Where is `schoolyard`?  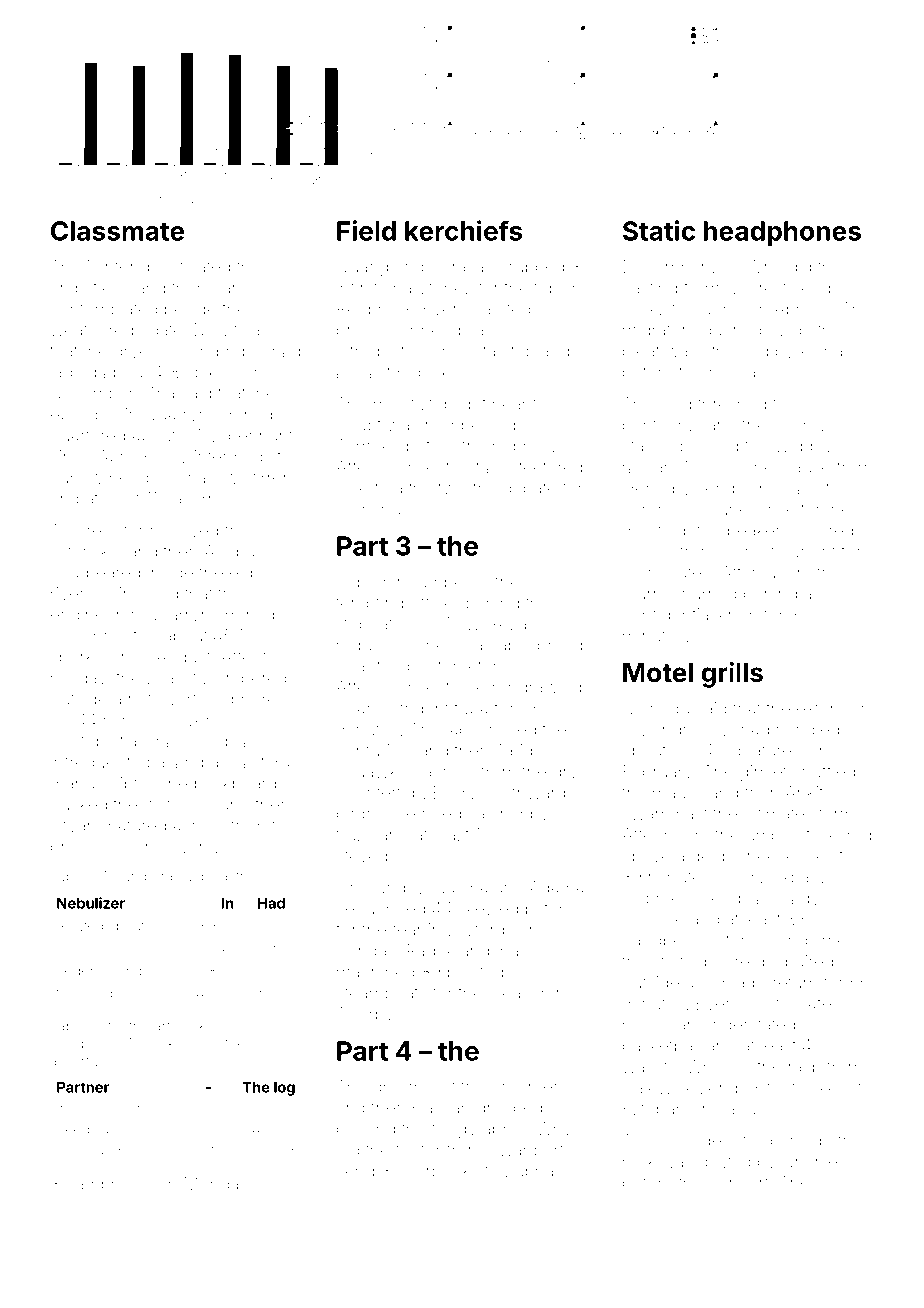 schoolyard is located at coordinates (170, 848).
